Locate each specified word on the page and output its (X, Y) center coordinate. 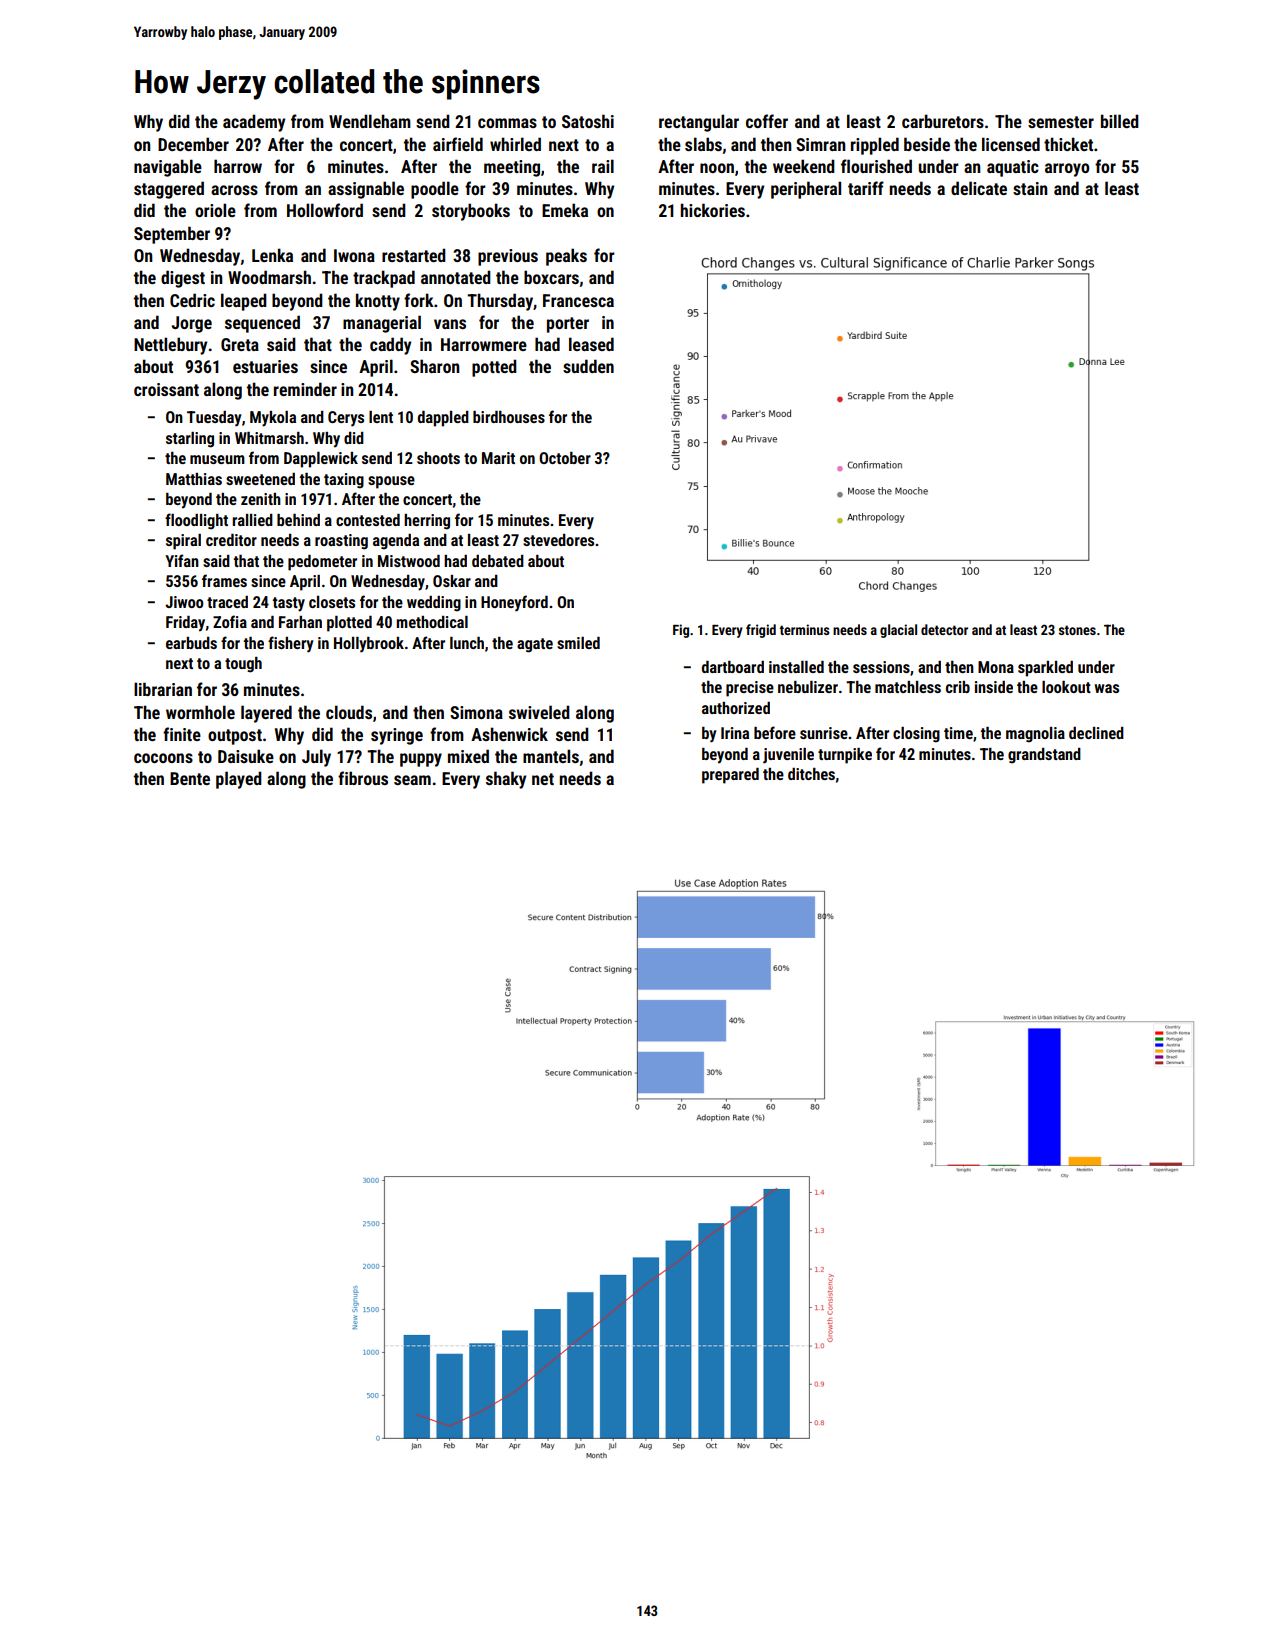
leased (591, 344)
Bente (190, 778)
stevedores (558, 540)
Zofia (230, 621)
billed (1120, 121)
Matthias (194, 479)
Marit (498, 458)
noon (717, 168)
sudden (588, 366)
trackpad (384, 279)
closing (916, 735)
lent (381, 417)
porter (568, 325)
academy (254, 123)
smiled (578, 643)
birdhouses (509, 417)
